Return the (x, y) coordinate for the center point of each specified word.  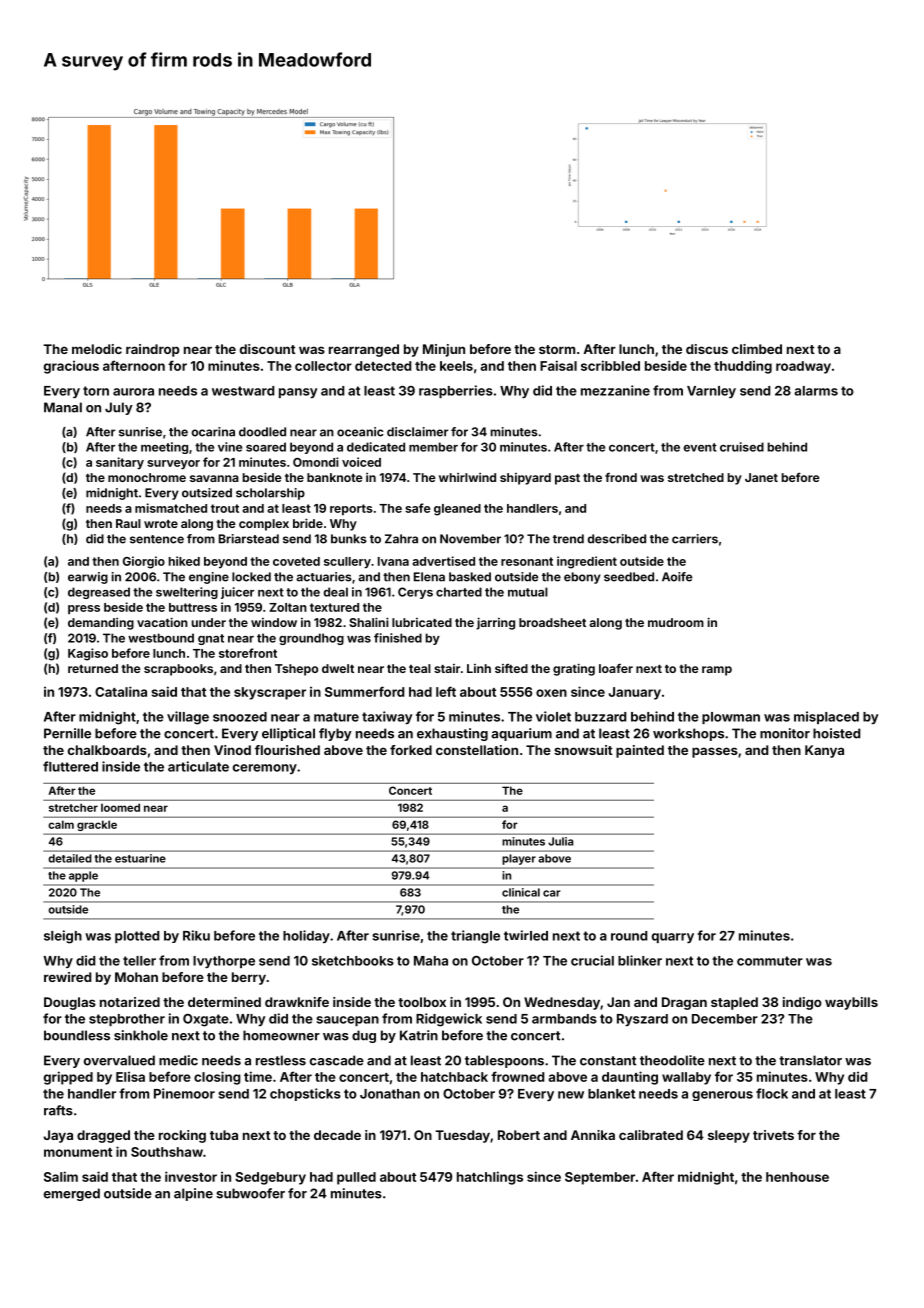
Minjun (444, 350)
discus (707, 349)
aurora (133, 392)
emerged (72, 1194)
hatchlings (490, 1178)
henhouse (797, 1177)
